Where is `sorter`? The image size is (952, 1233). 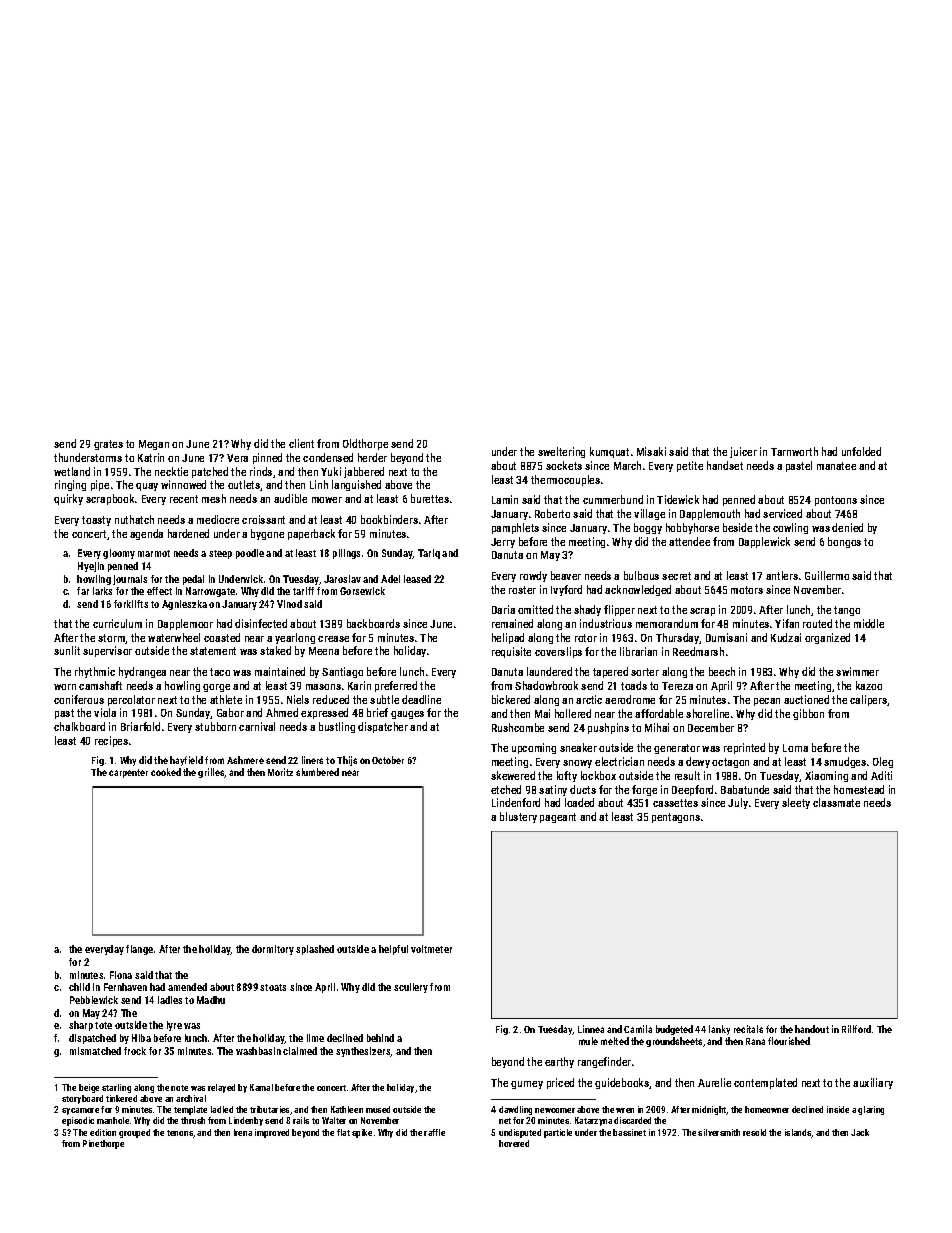
sorter is located at coordinates (645, 672).
